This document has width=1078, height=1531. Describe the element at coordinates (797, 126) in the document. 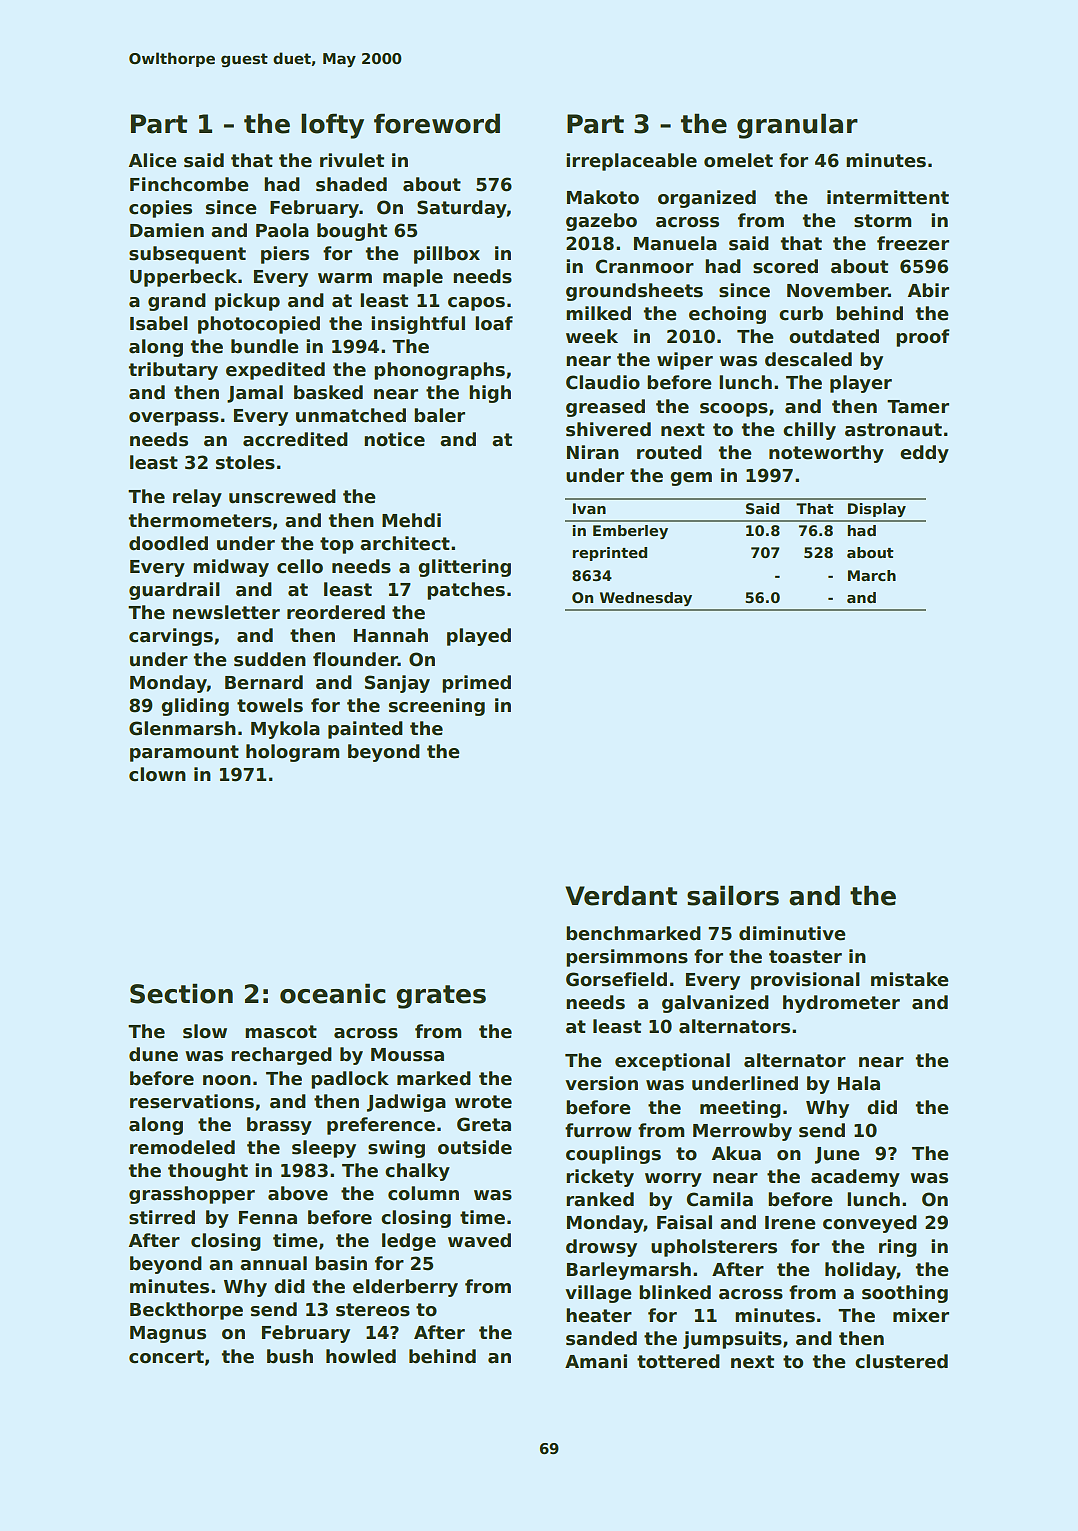

I see `granular` at that location.
